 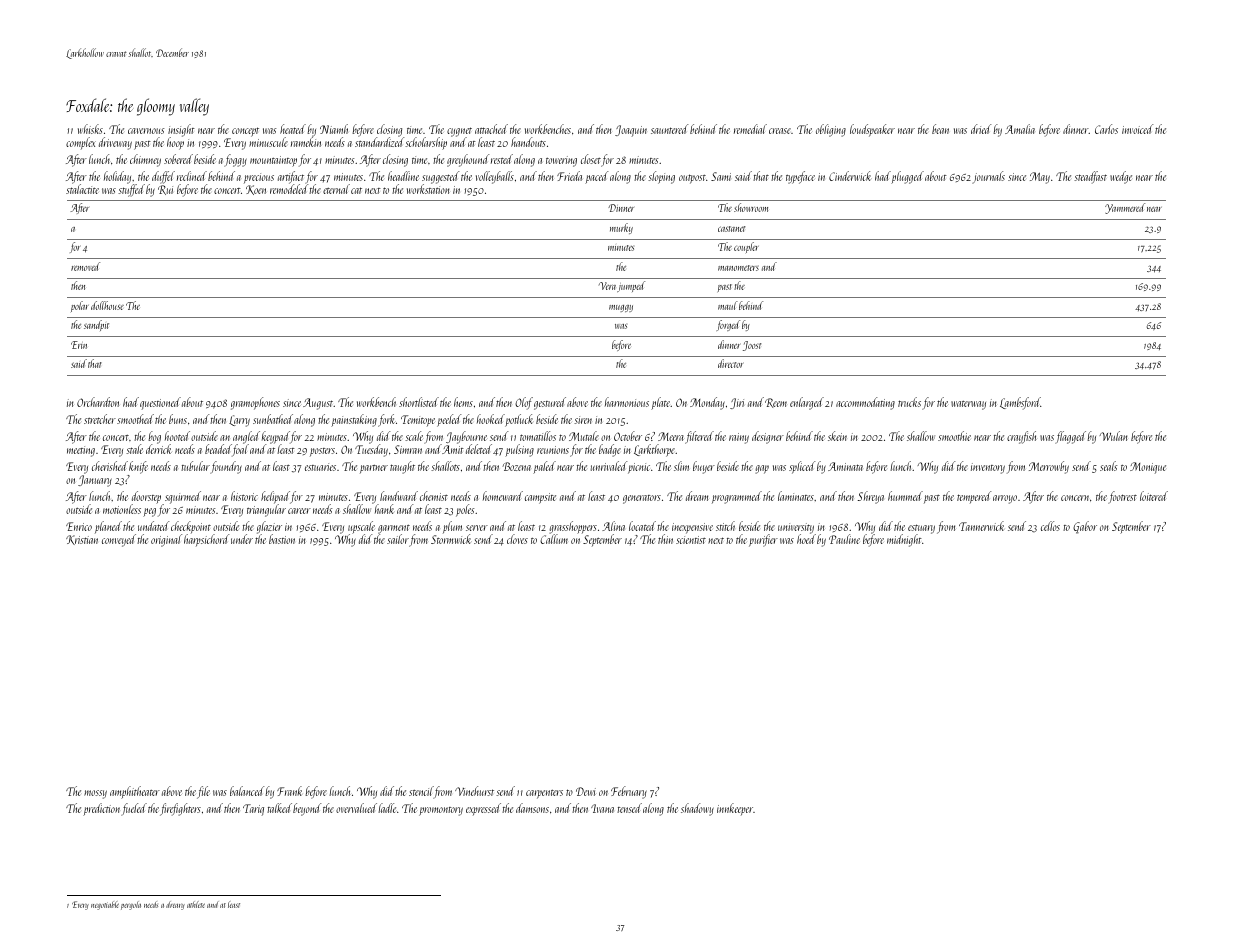 I want to click on conveyed, so click(x=119, y=540).
